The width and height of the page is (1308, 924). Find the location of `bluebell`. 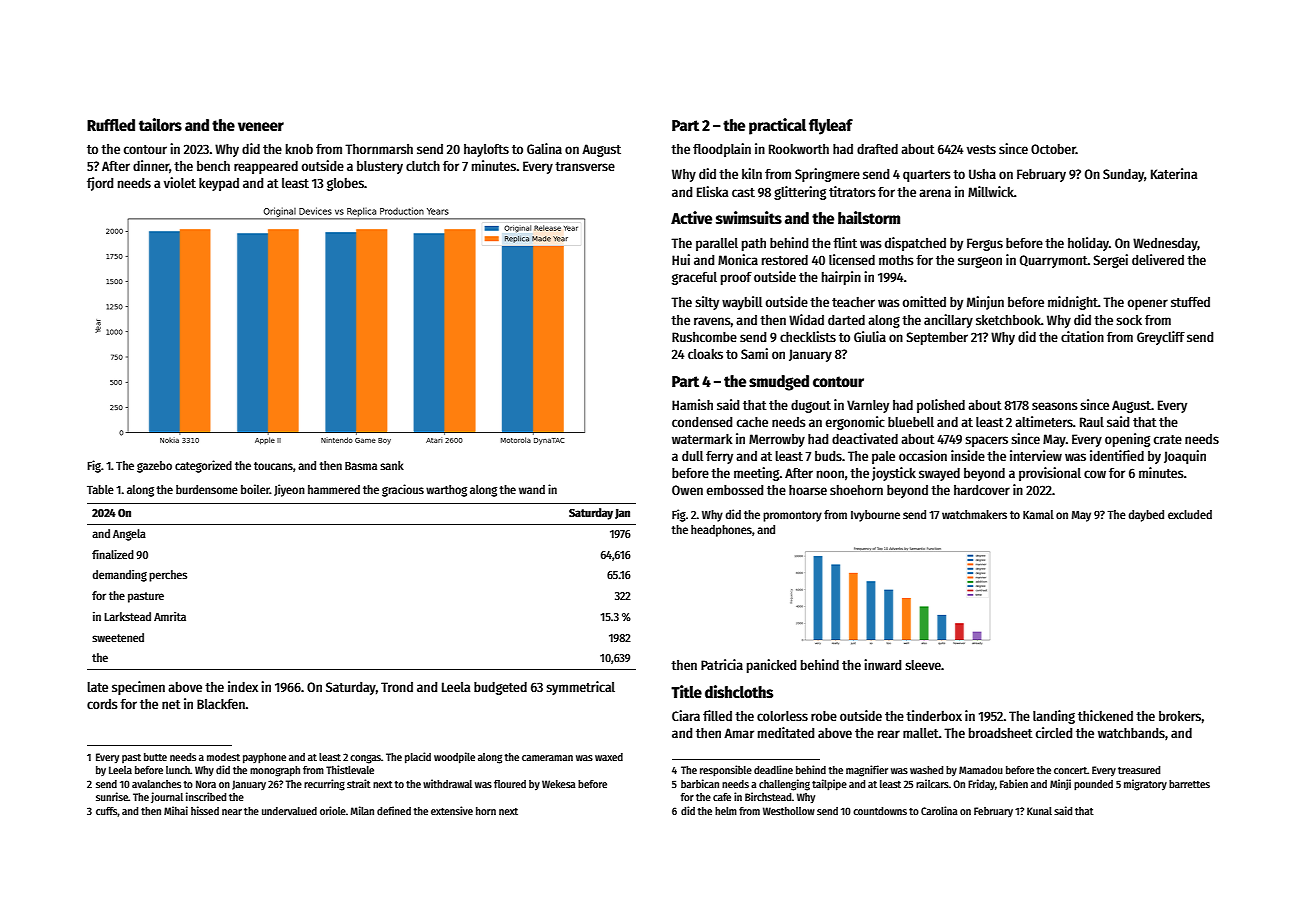

bluebell is located at coordinates (911, 422).
